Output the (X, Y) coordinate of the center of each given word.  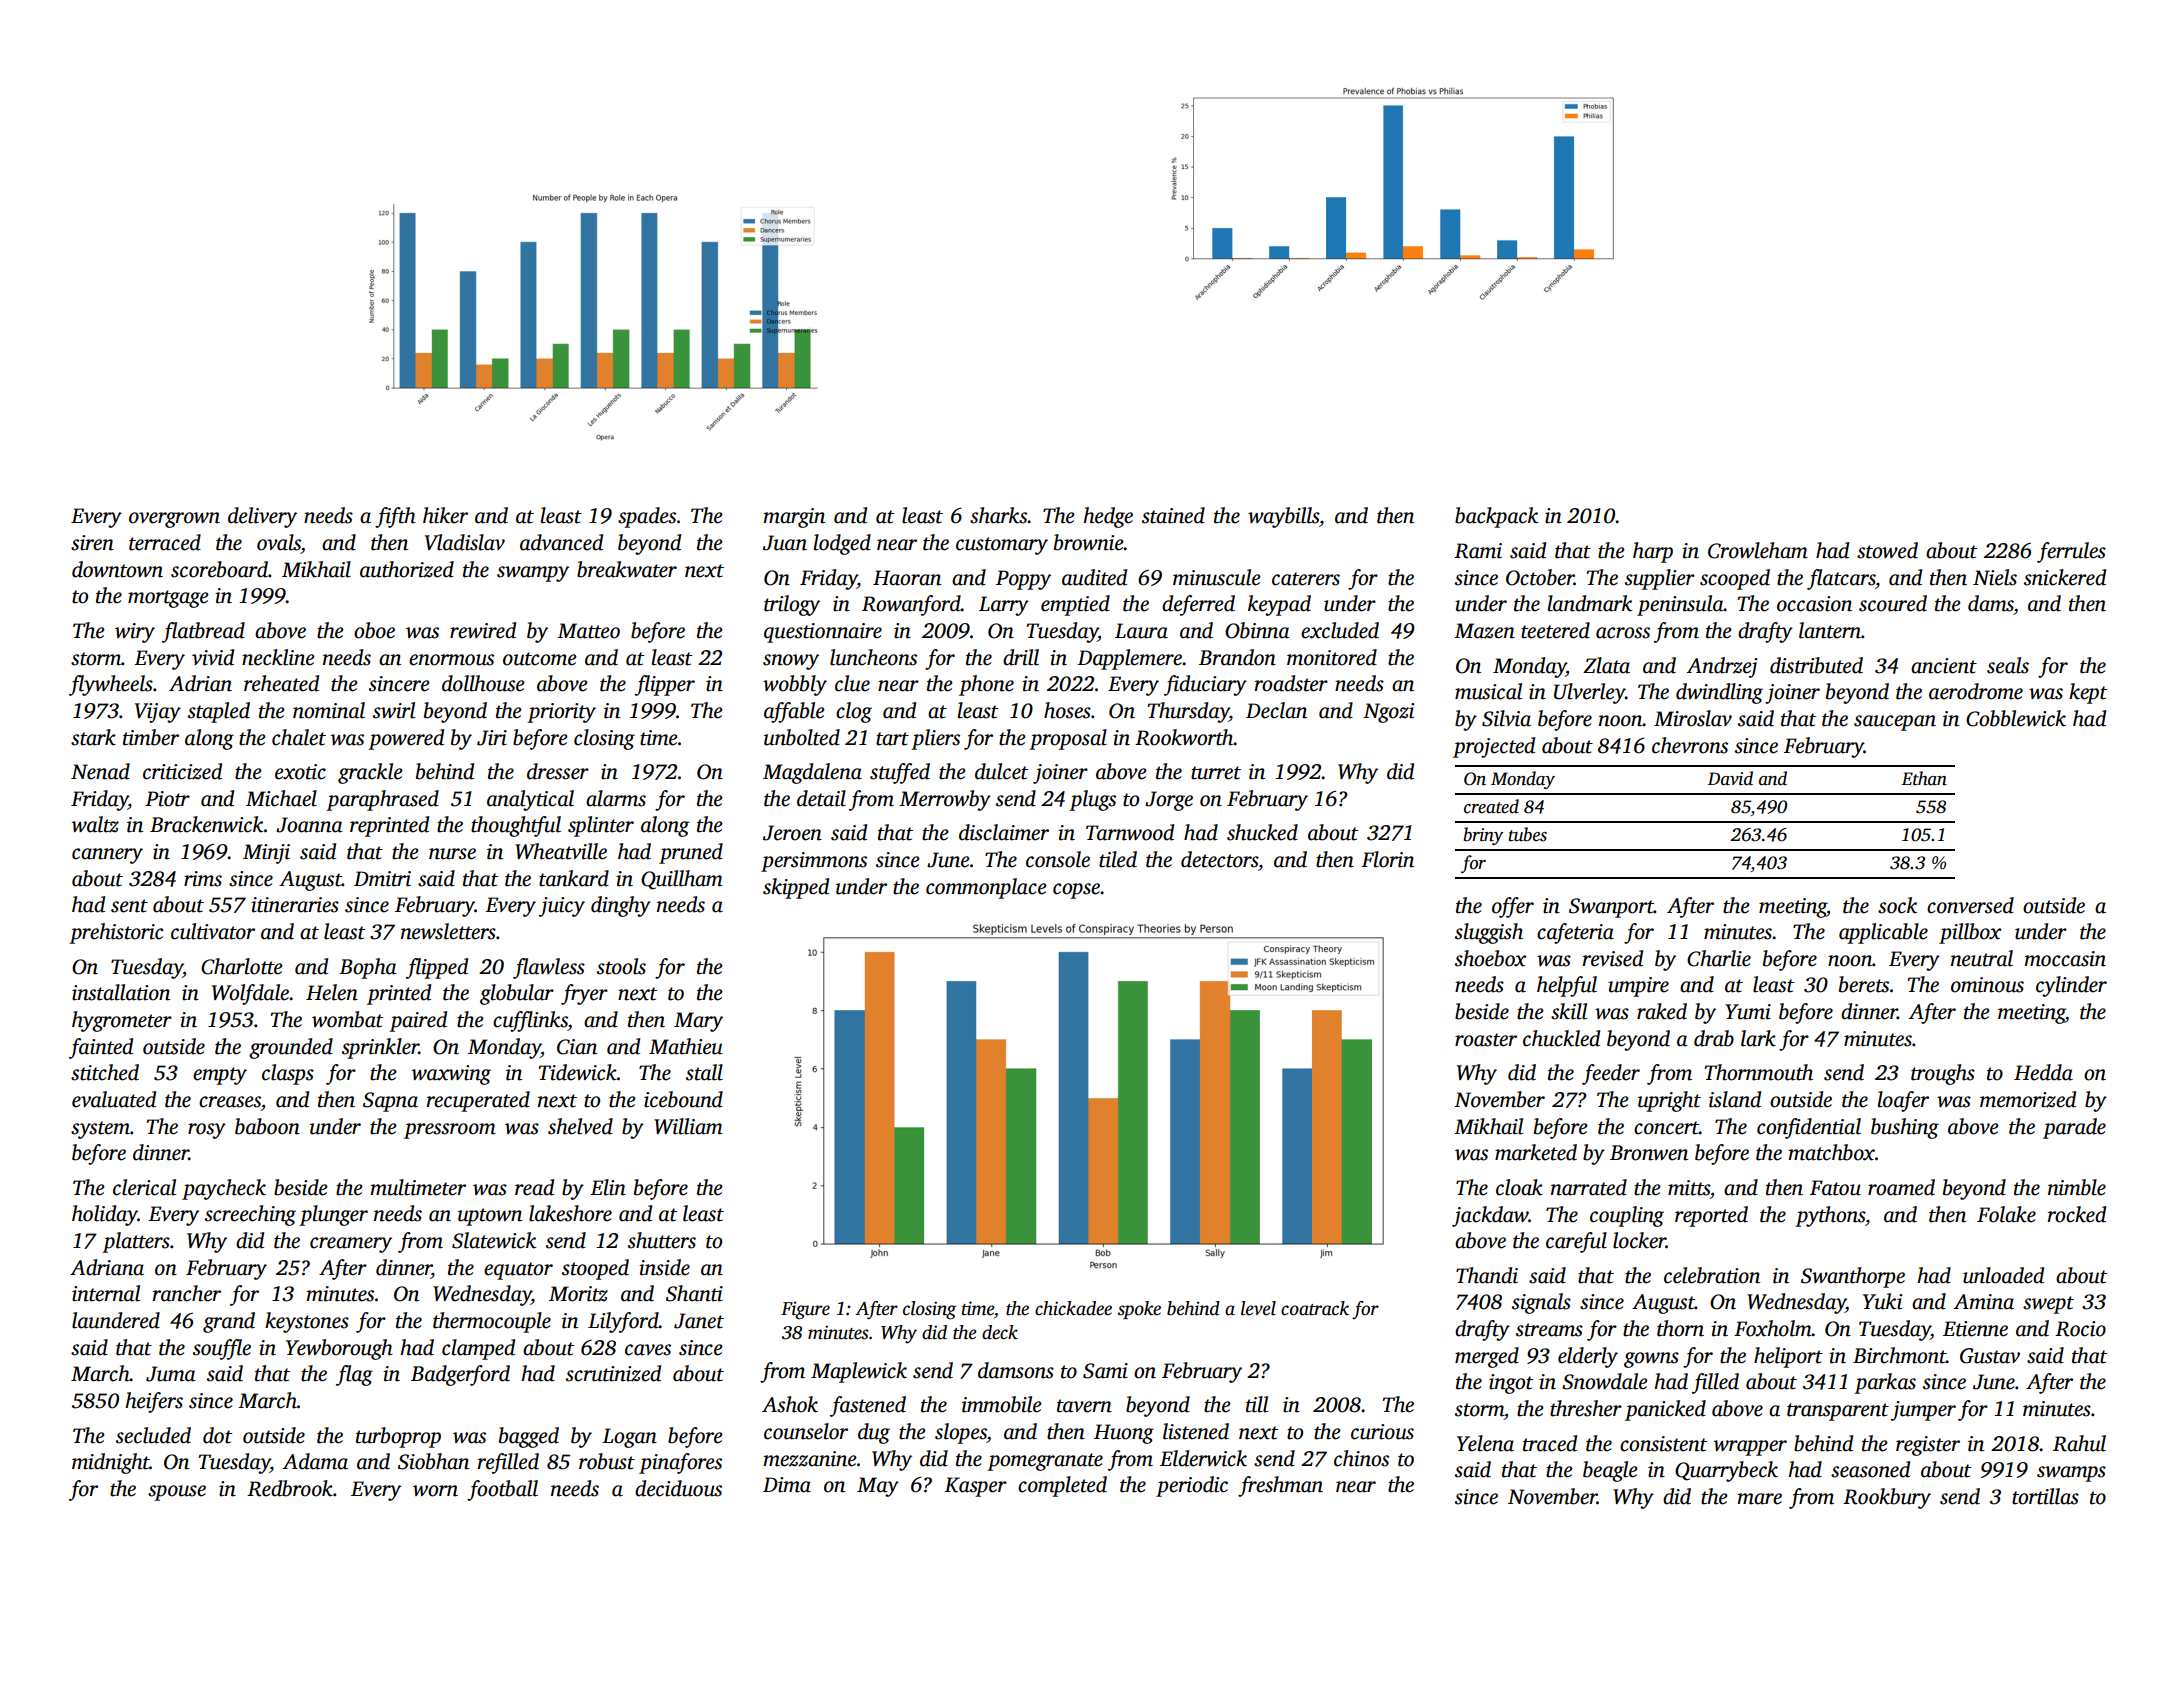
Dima (787, 1485)
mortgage (168, 599)
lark (1758, 1038)
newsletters (448, 931)
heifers (154, 1402)
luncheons (873, 657)
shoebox (1490, 958)
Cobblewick (2016, 718)
